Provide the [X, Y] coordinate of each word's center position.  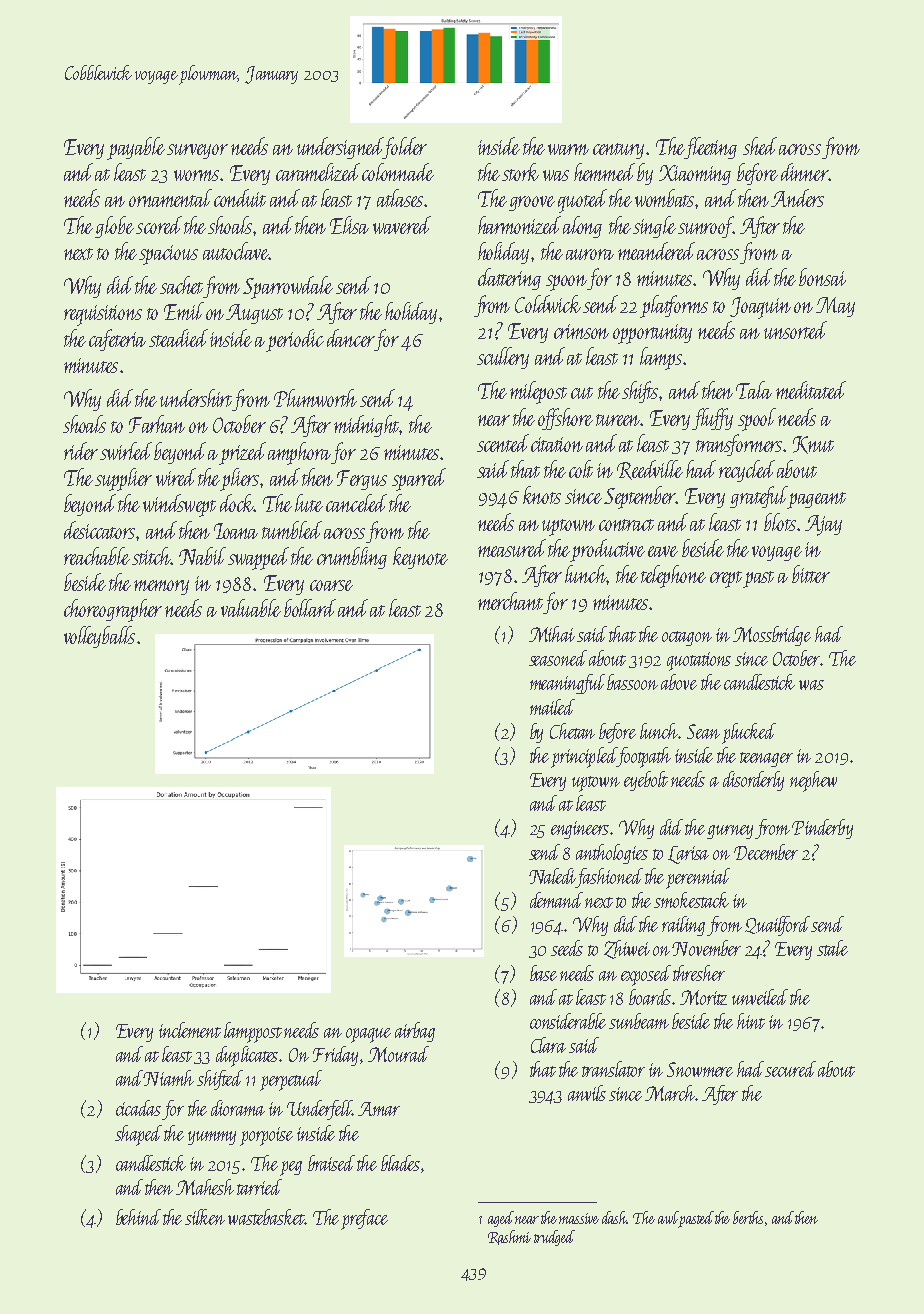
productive [608, 550]
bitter [811, 574]
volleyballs [99, 637]
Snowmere [700, 1069]
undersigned [340, 148]
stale [832, 948]
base [543, 973]
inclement [190, 1030]
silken [205, 1217]
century [618, 151]
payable [136, 148]
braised [331, 1163]
